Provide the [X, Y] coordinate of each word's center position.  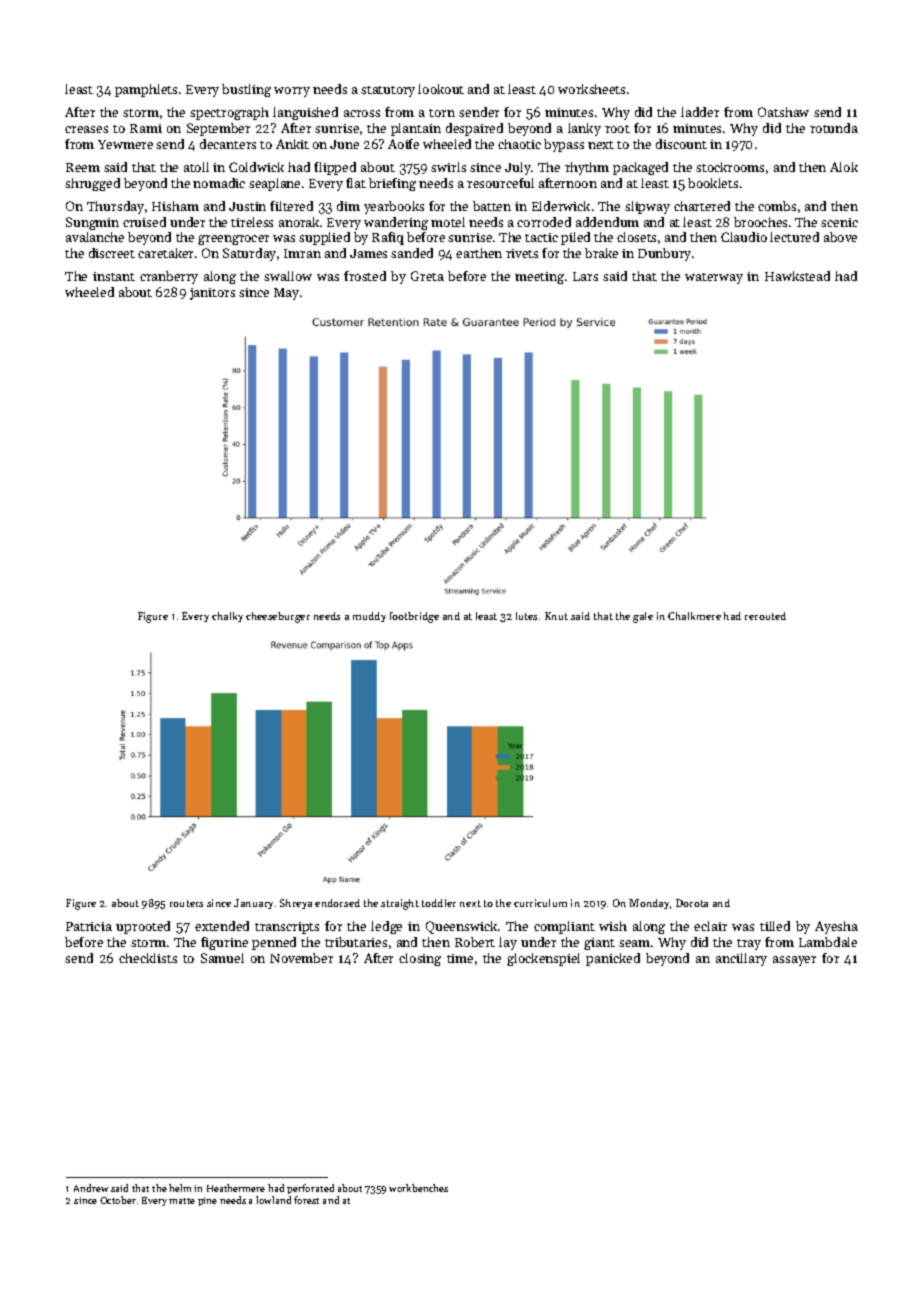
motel [448, 222]
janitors [212, 294]
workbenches [418, 1188]
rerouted [765, 616]
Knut [556, 616]
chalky [227, 617]
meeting [539, 278]
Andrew [91, 1188]
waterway [714, 278]
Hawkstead [797, 276]
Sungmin [92, 223]
